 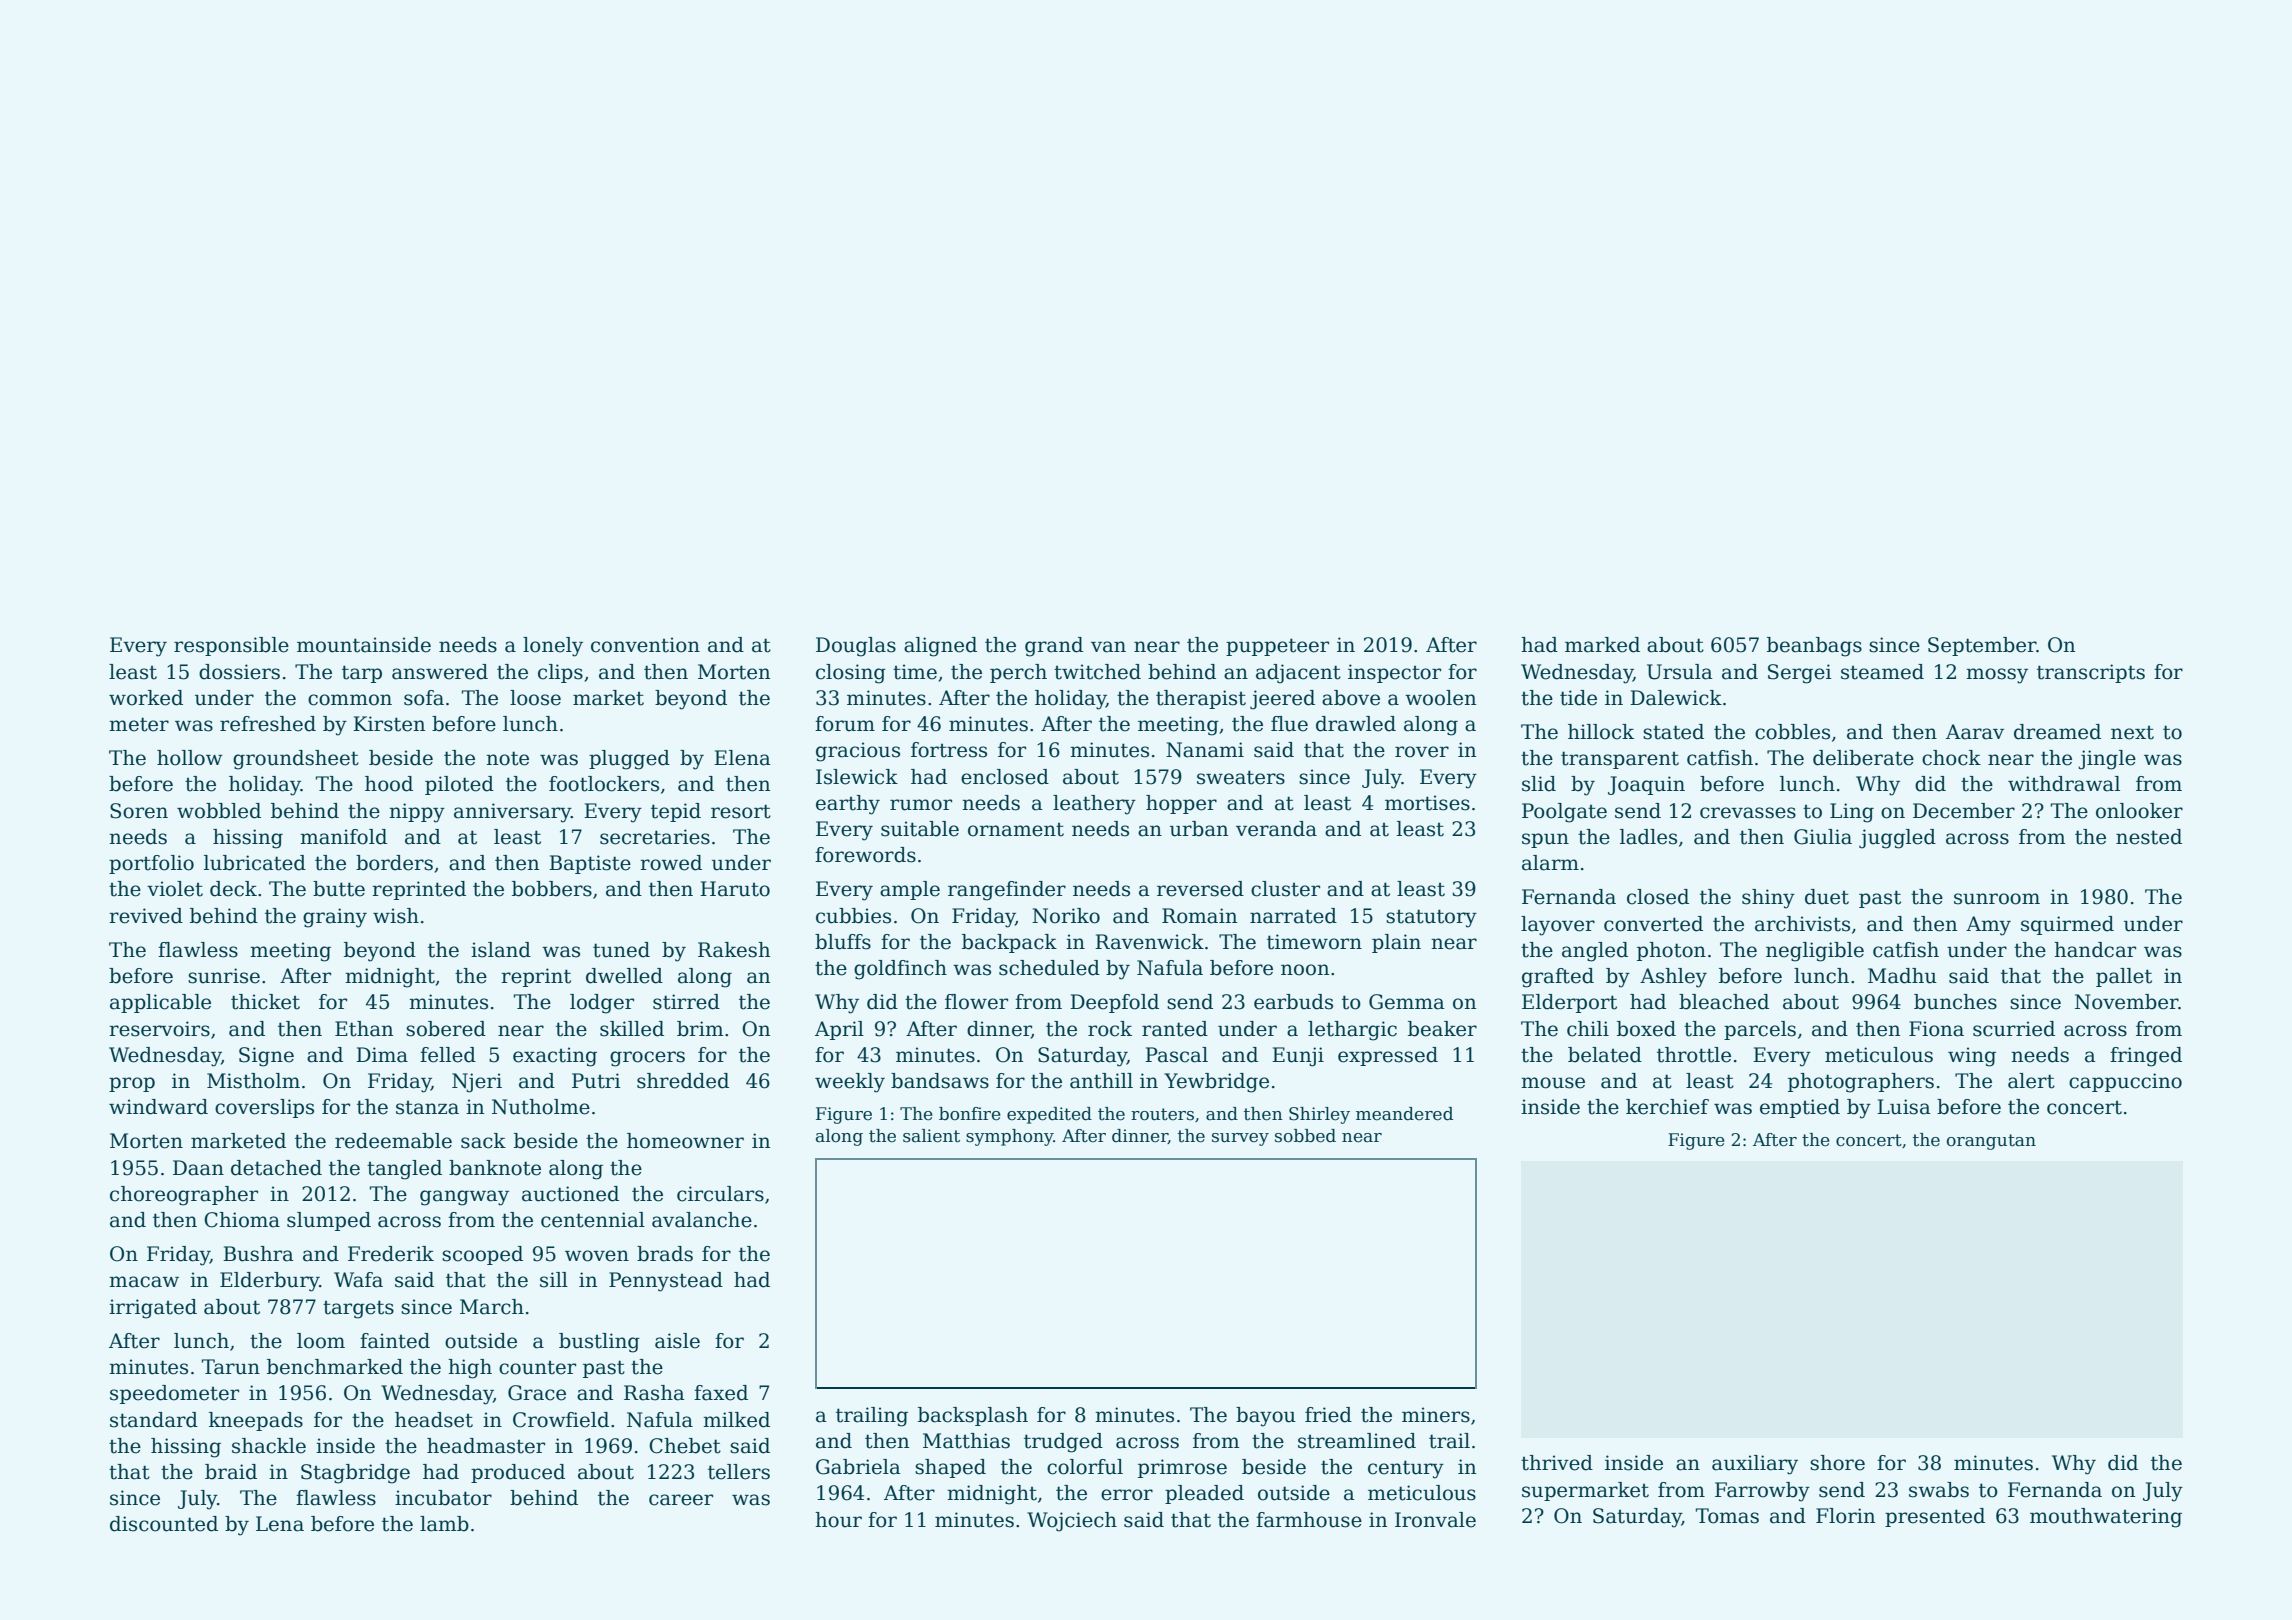 What do you see at coordinates (920, 829) in the screenshot?
I see `suitable` at bounding box center [920, 829].
